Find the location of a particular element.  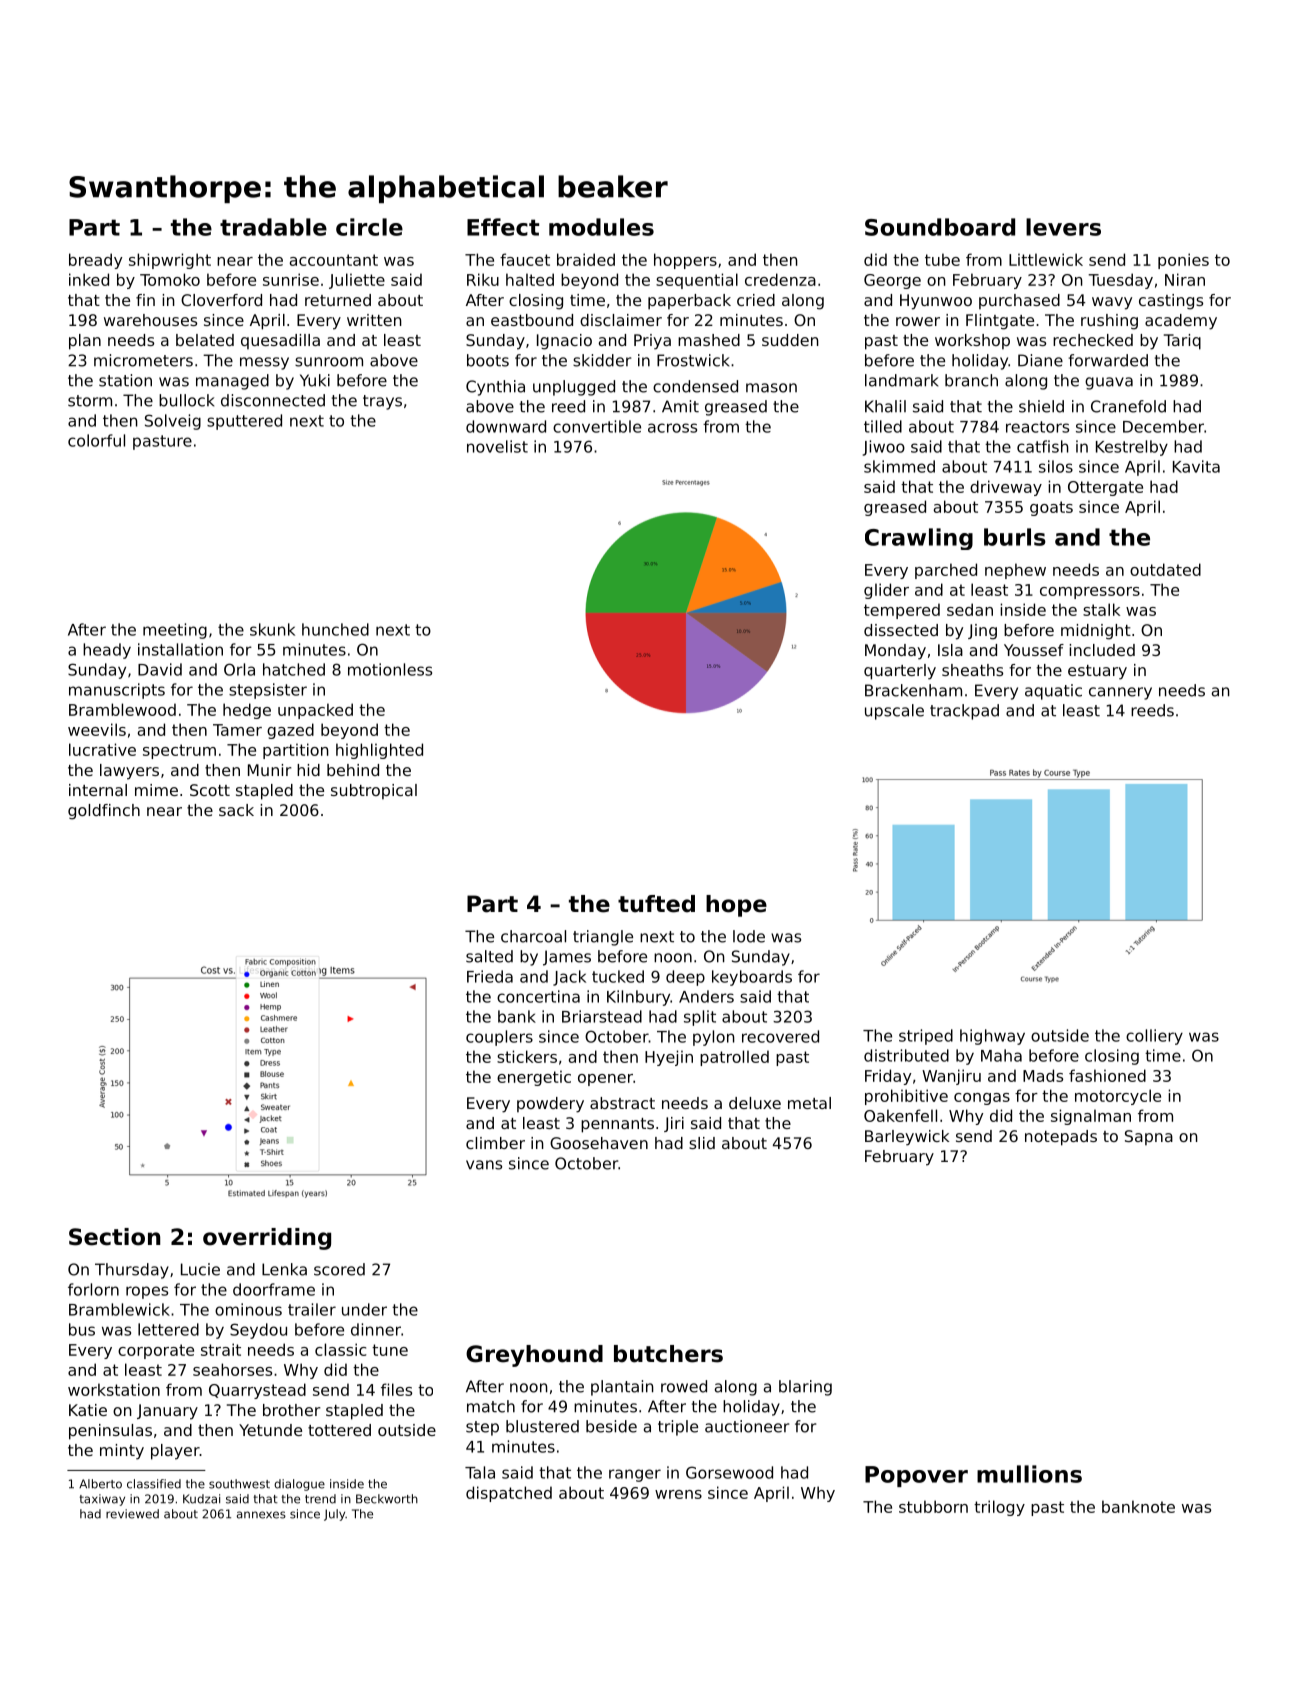

Lucie is located at coordinates (200, 1269).
